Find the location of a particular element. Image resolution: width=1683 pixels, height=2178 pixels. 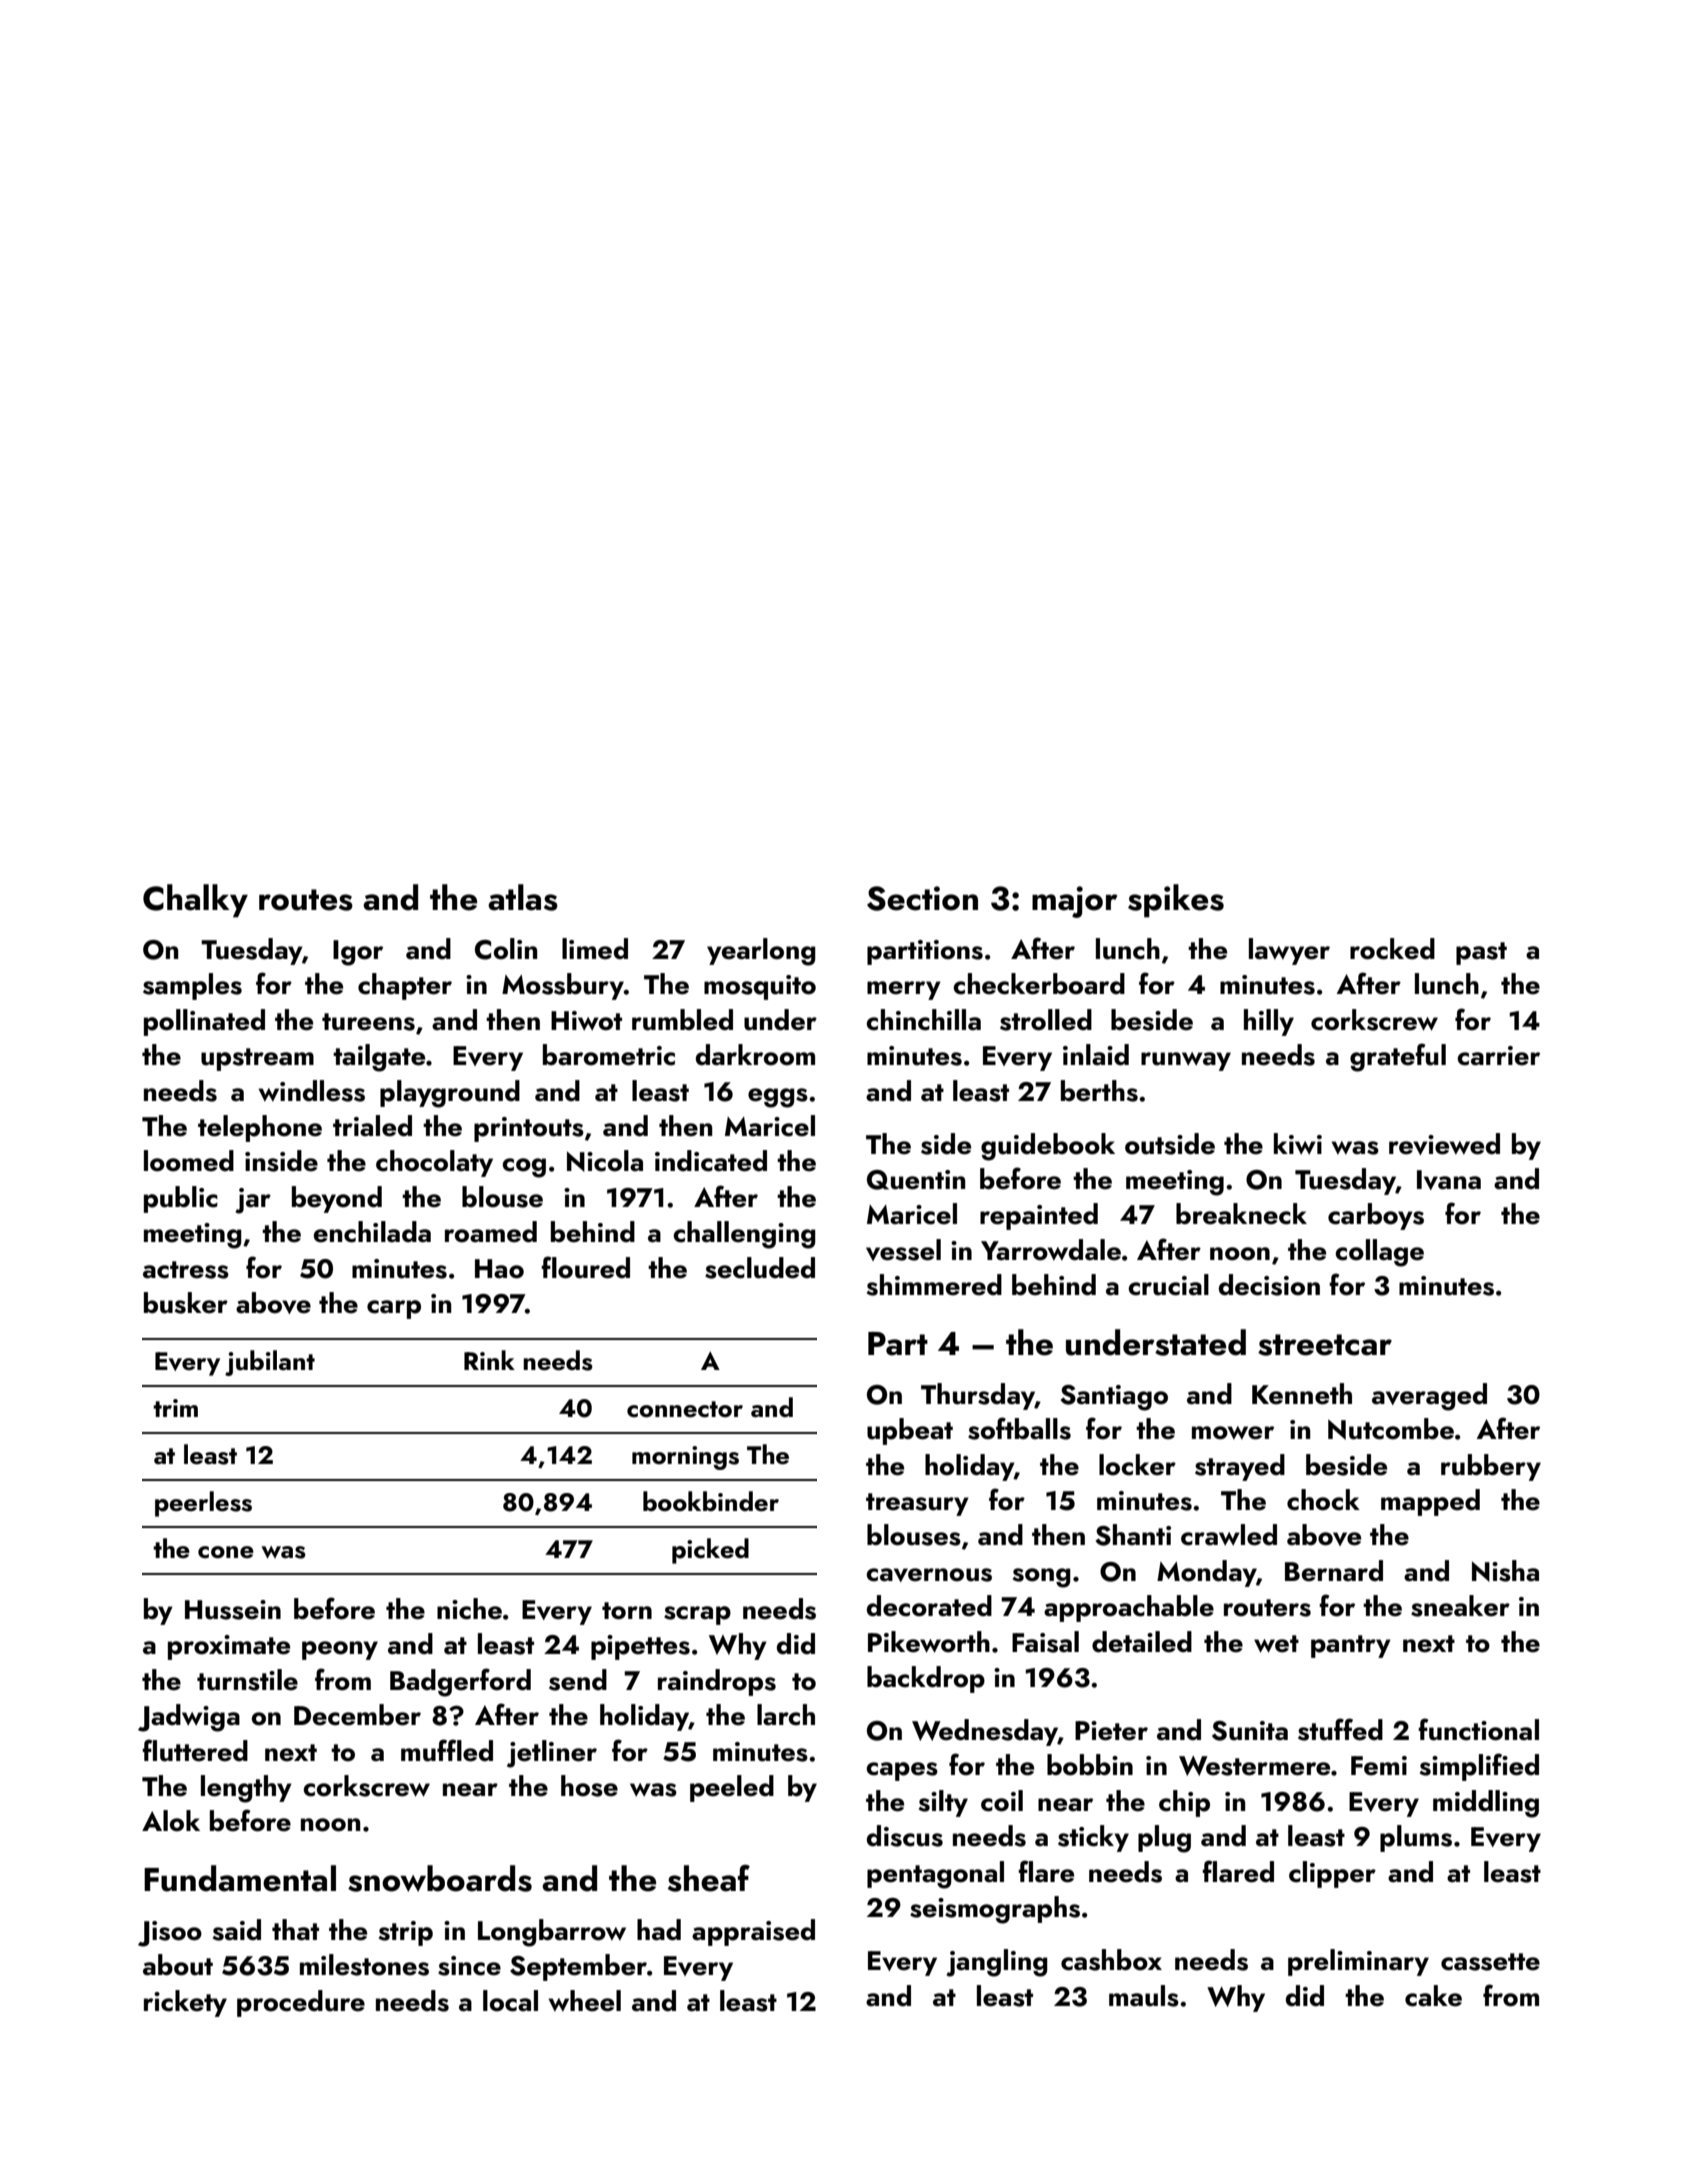

mauls is located at coordinates (1144, 1996).
